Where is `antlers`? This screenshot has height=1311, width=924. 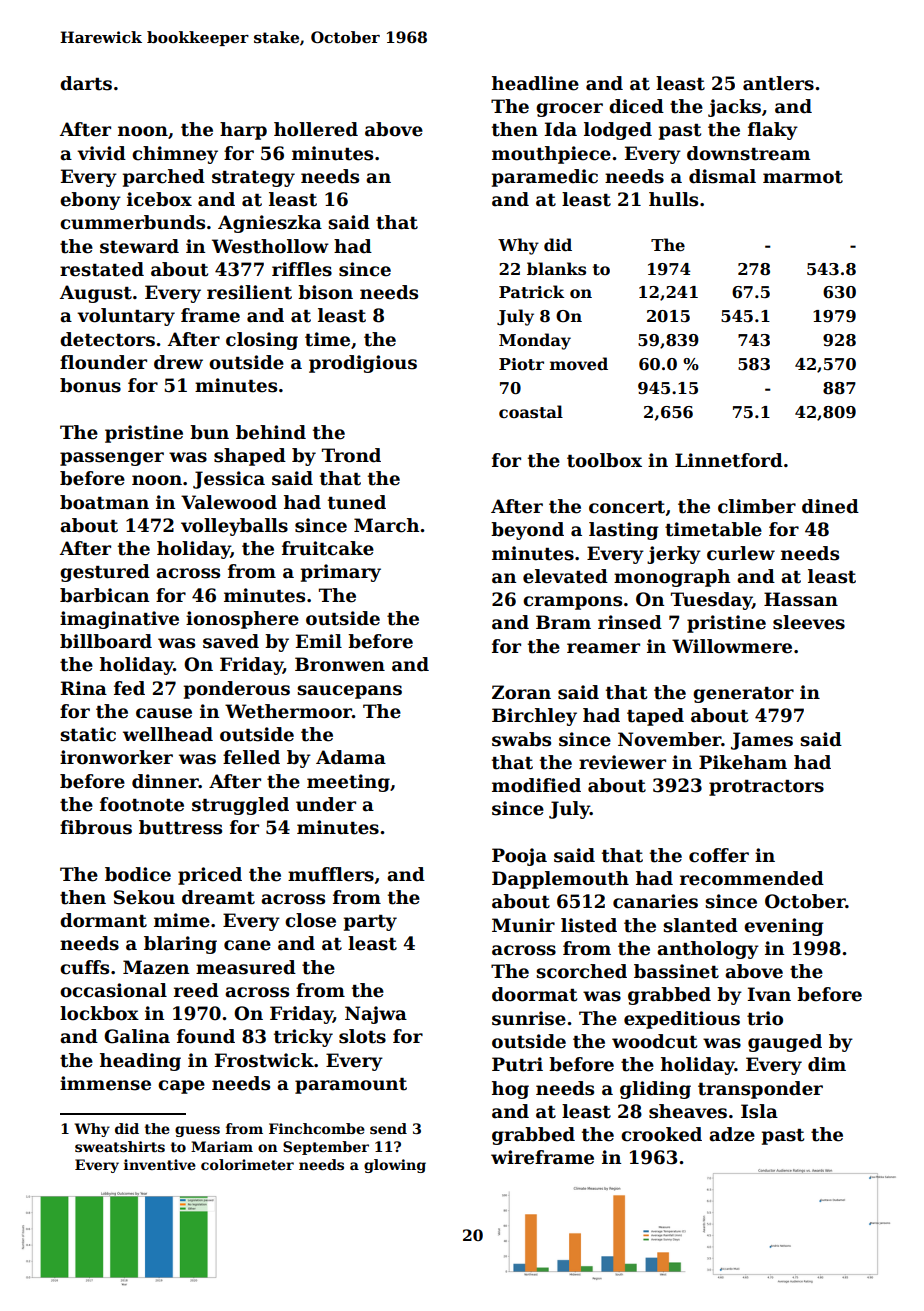
antlers is located at coordinates (778, 83).
